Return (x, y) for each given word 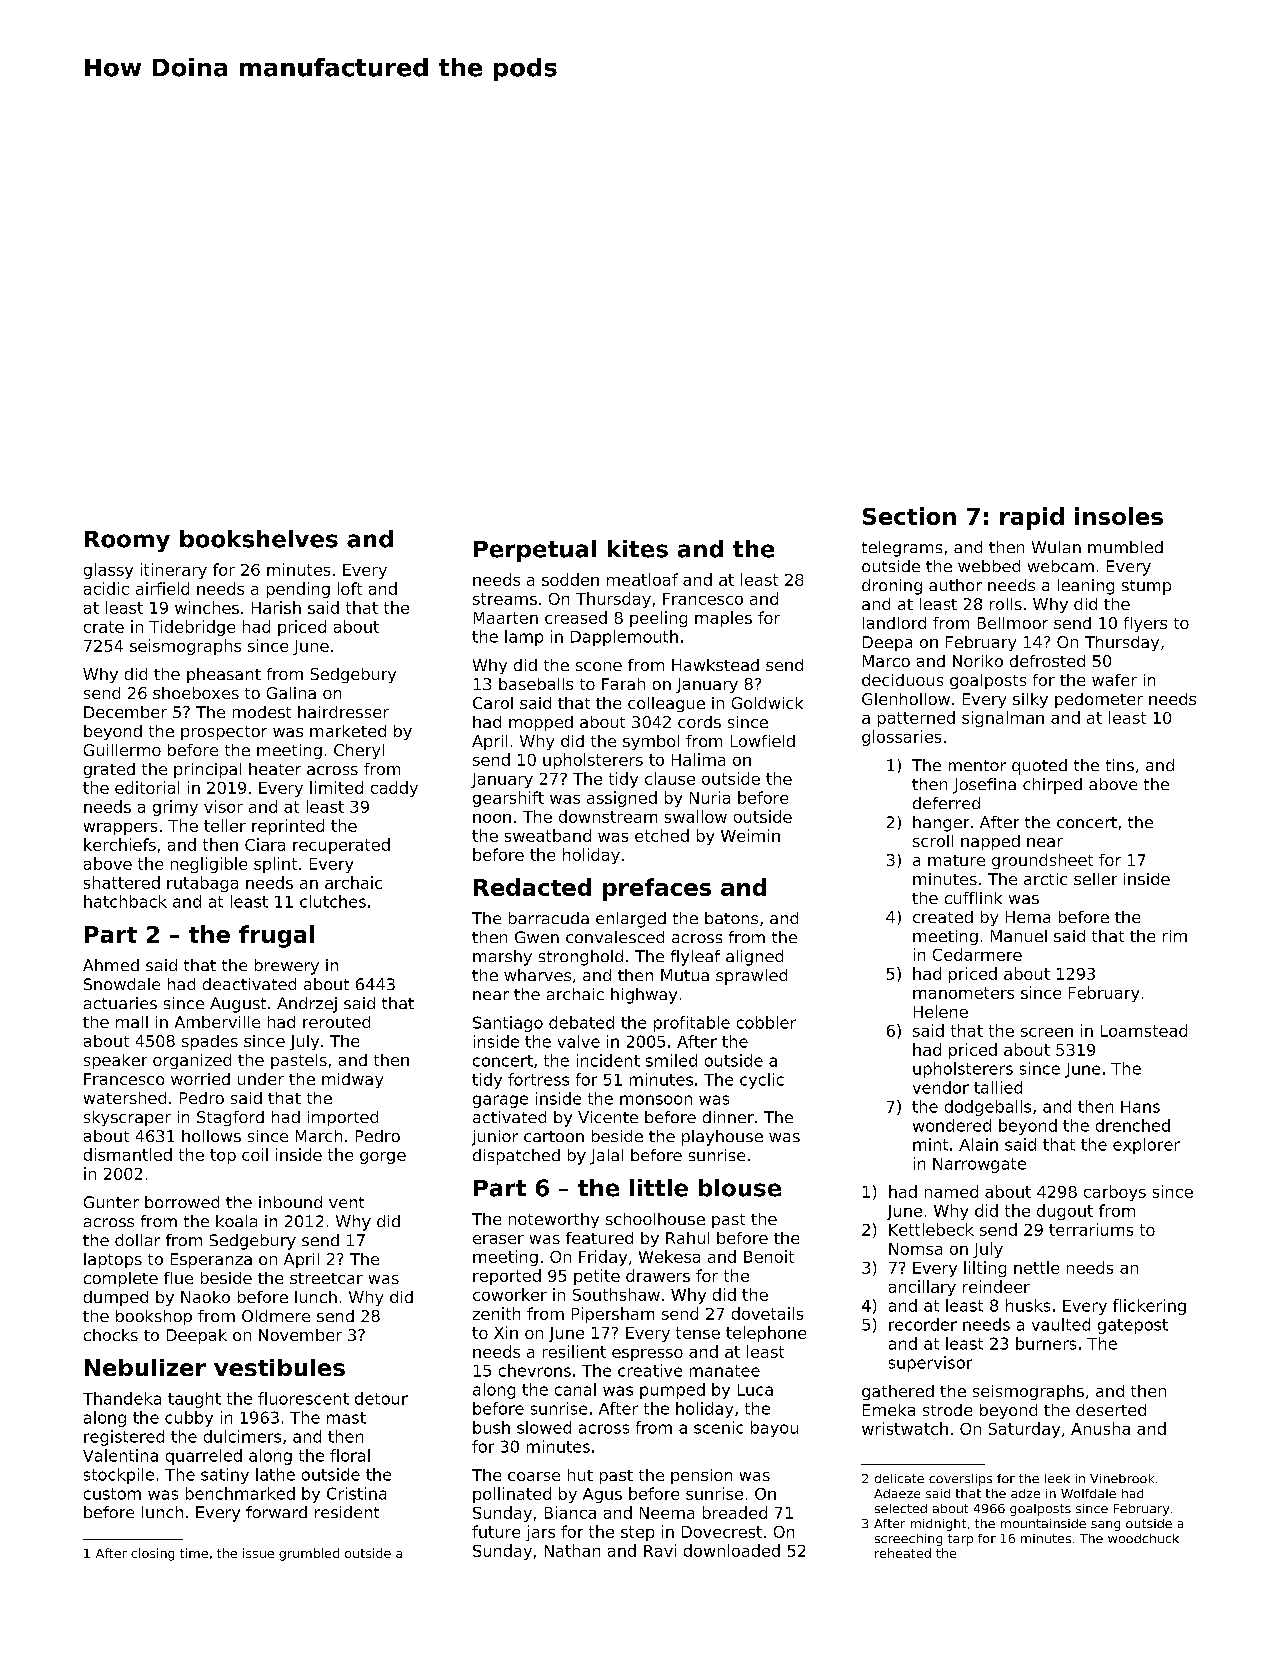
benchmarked (240, 1493)
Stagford (230, 1118)
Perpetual (535, 551)
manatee (725, 1371)
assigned (622, 799)
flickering (1149, 1307)
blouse (740, 1188)
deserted (1111, 1410)
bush (491, 1427)
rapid (1032, 518)
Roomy (127, 541)
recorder (923, 1324)
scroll (933, 841)
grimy (175, 808)
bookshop (154, 1317)
